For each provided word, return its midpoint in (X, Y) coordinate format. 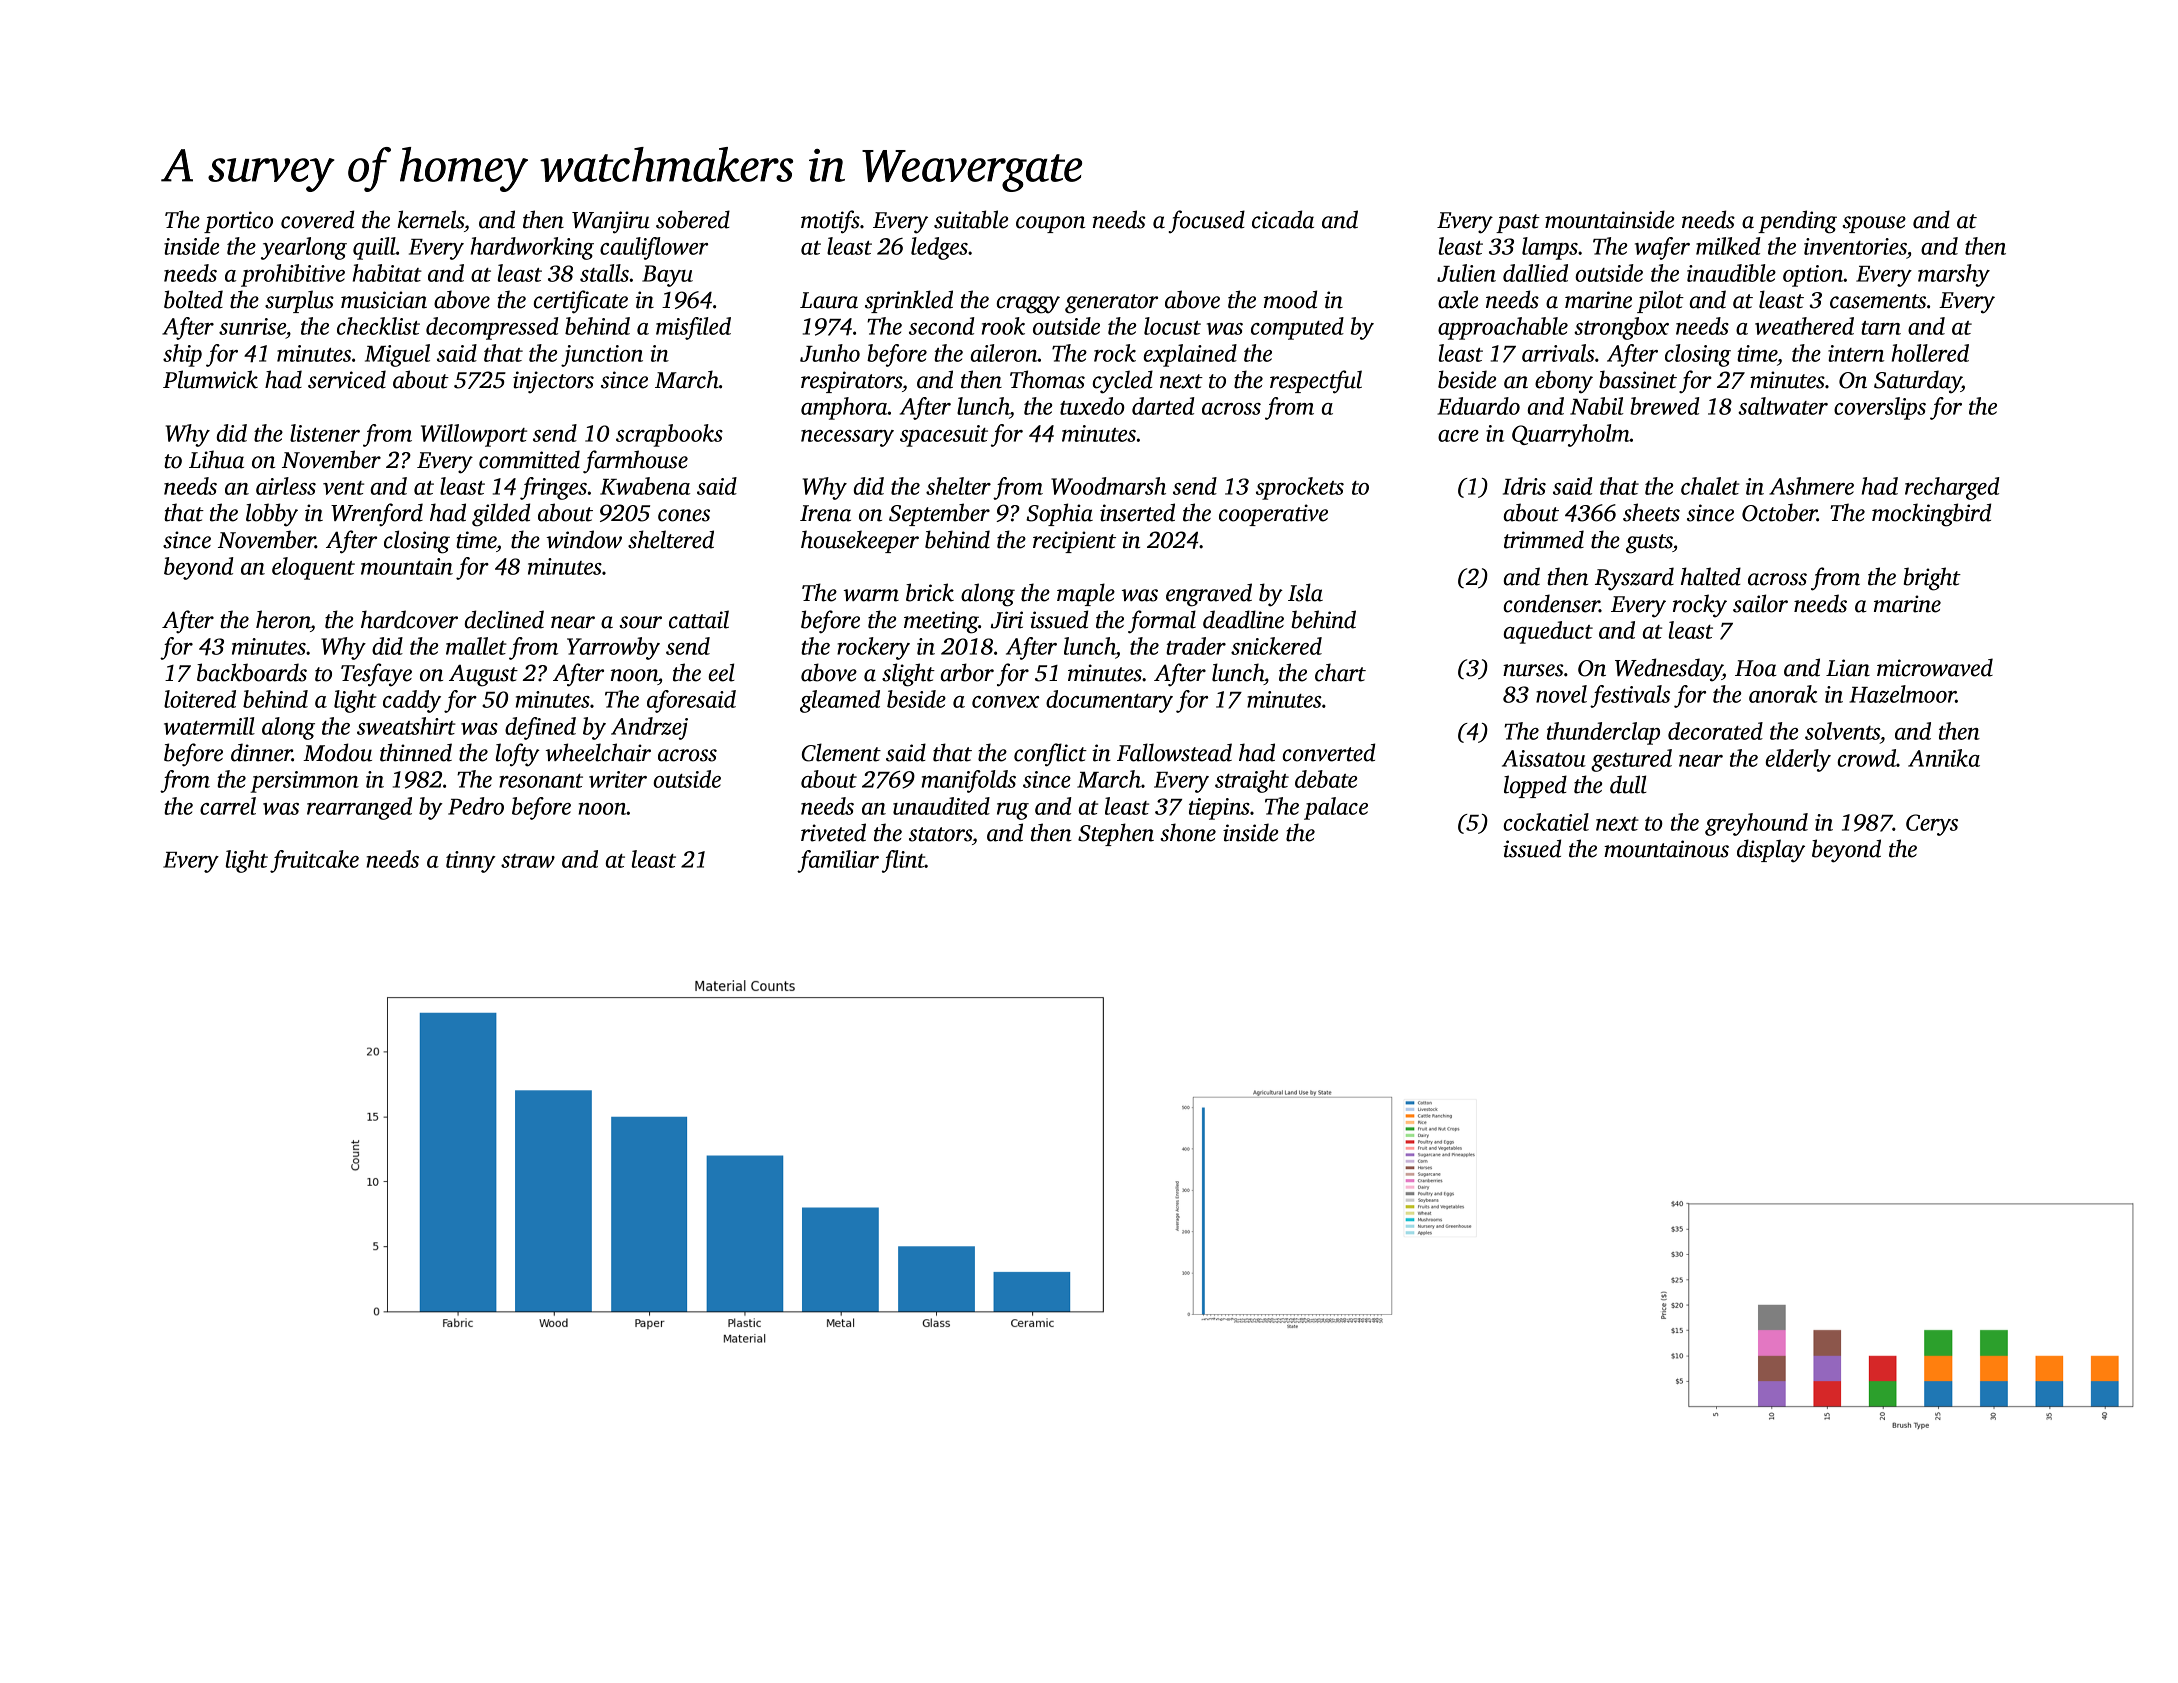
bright (1932, 579)
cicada (1283, 219)
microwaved (1935, 667)
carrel (228, 806)
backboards (252, 672)
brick (930, 592)
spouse (1874, 224)
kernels (430, 219)
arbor (967, 672)
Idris (1524, 486)
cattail (699, 619)
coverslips (1880, 408)
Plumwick (210, 379)
